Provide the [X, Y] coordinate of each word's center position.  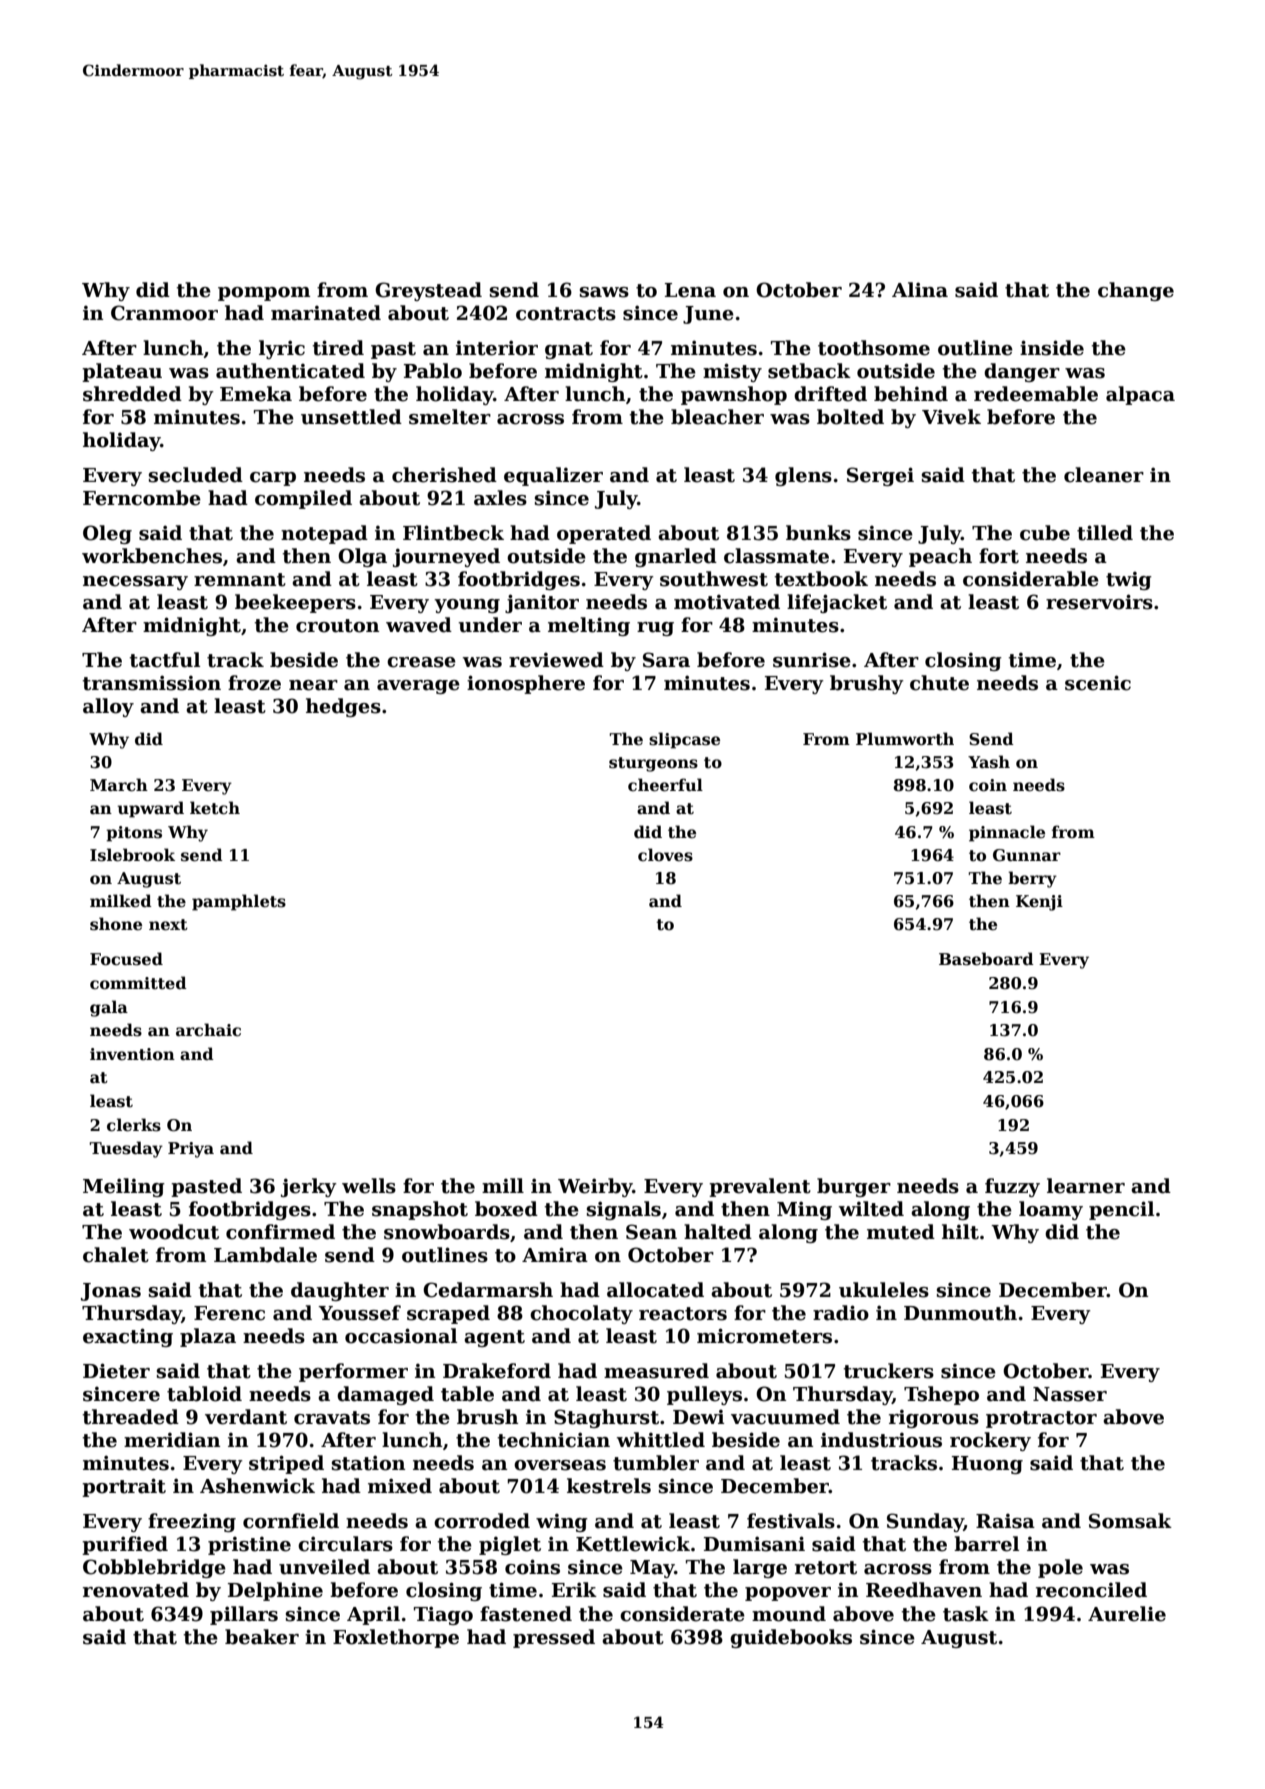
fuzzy [1012, 1187]
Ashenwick [257, 1486]
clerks [134, 1125]
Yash [989, 762]
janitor [542, 603]
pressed [554, 1638]
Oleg [107, 534]
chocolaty [581, 1314]
